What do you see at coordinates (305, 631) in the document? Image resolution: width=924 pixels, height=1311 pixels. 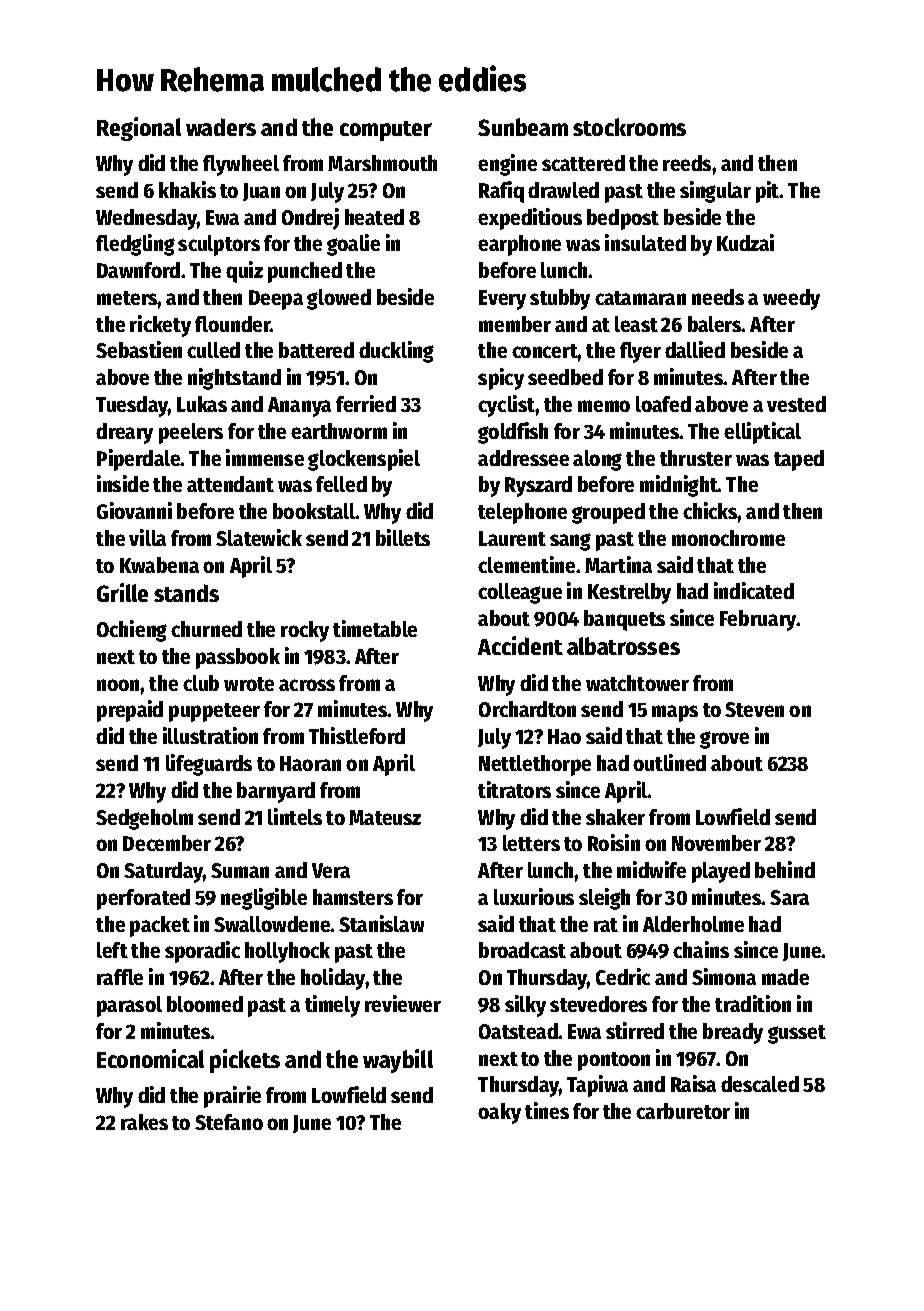 I see `rocky` at bounding box center [305, 631].
